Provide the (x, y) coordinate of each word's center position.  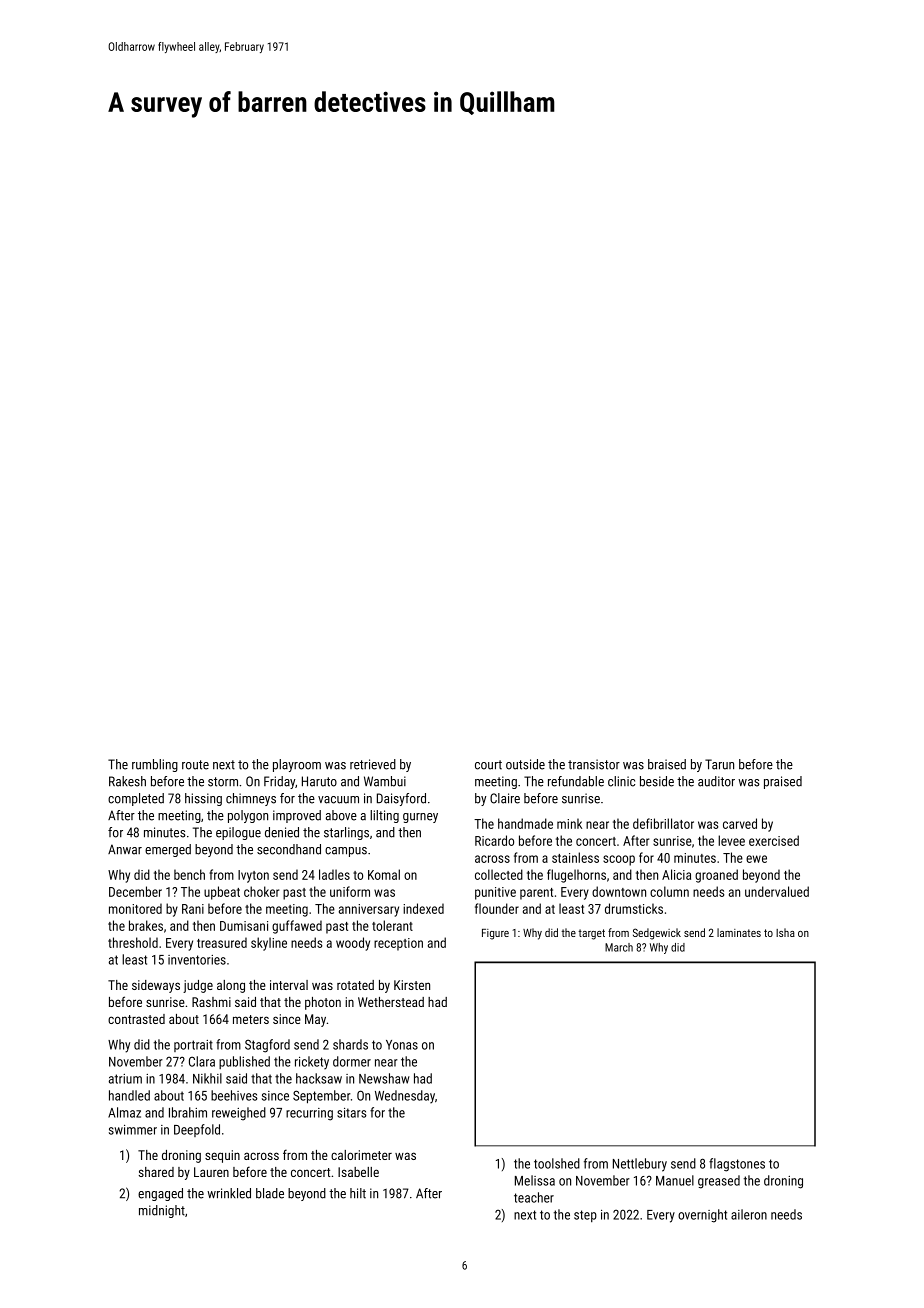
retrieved (373, 764)
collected (499, 874)
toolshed (557, 1163)
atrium (125, 1079)
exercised (774, 840)
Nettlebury (640, 1165)
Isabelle (358, 1172)
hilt (358, 1193)
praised (783, 782)
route (195, 765)
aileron (749, 1214)
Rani (193, 909)
